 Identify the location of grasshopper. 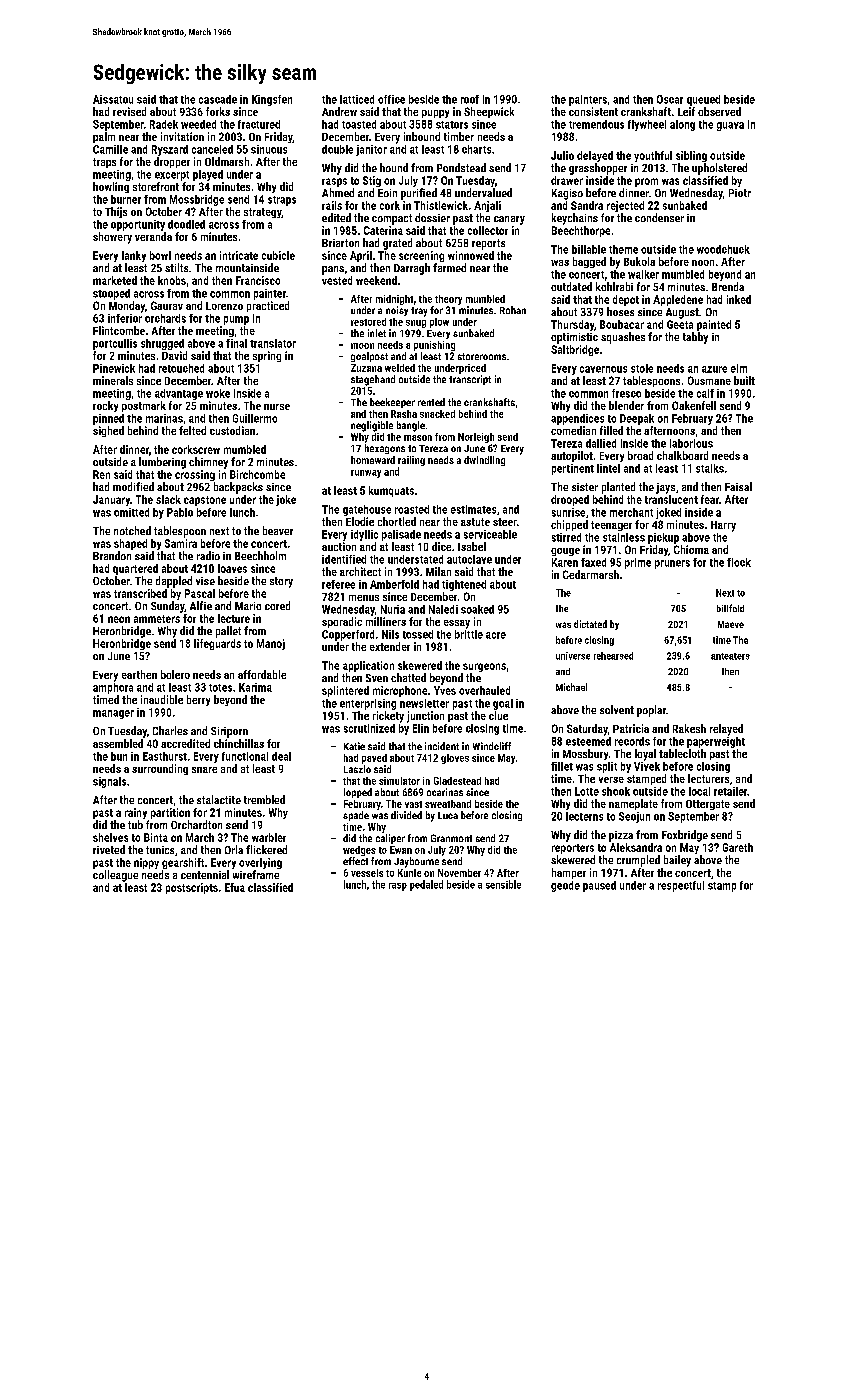
(598, 169).
